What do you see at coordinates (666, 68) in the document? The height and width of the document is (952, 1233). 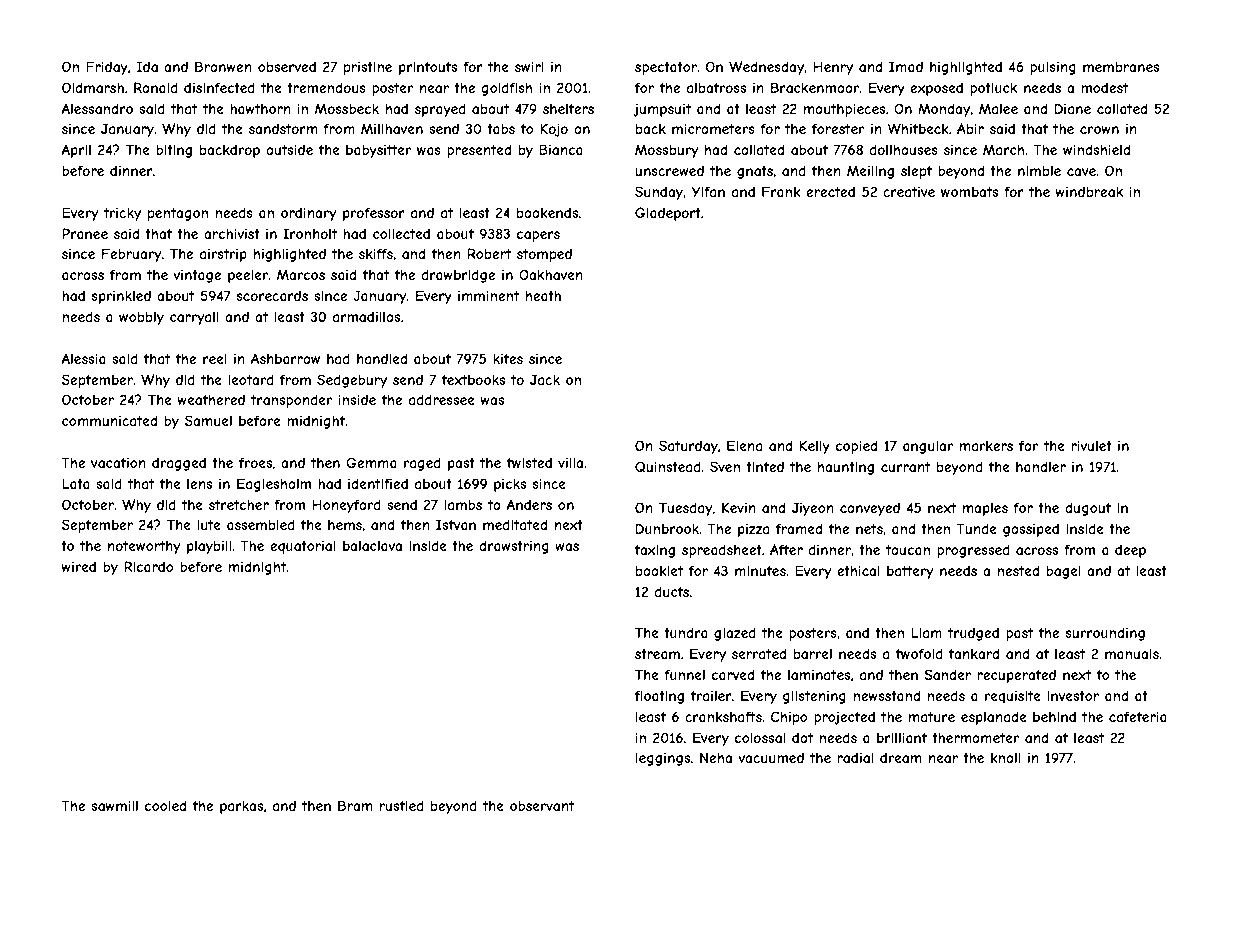 I see `spectator` at bounding box center [666, 68].
